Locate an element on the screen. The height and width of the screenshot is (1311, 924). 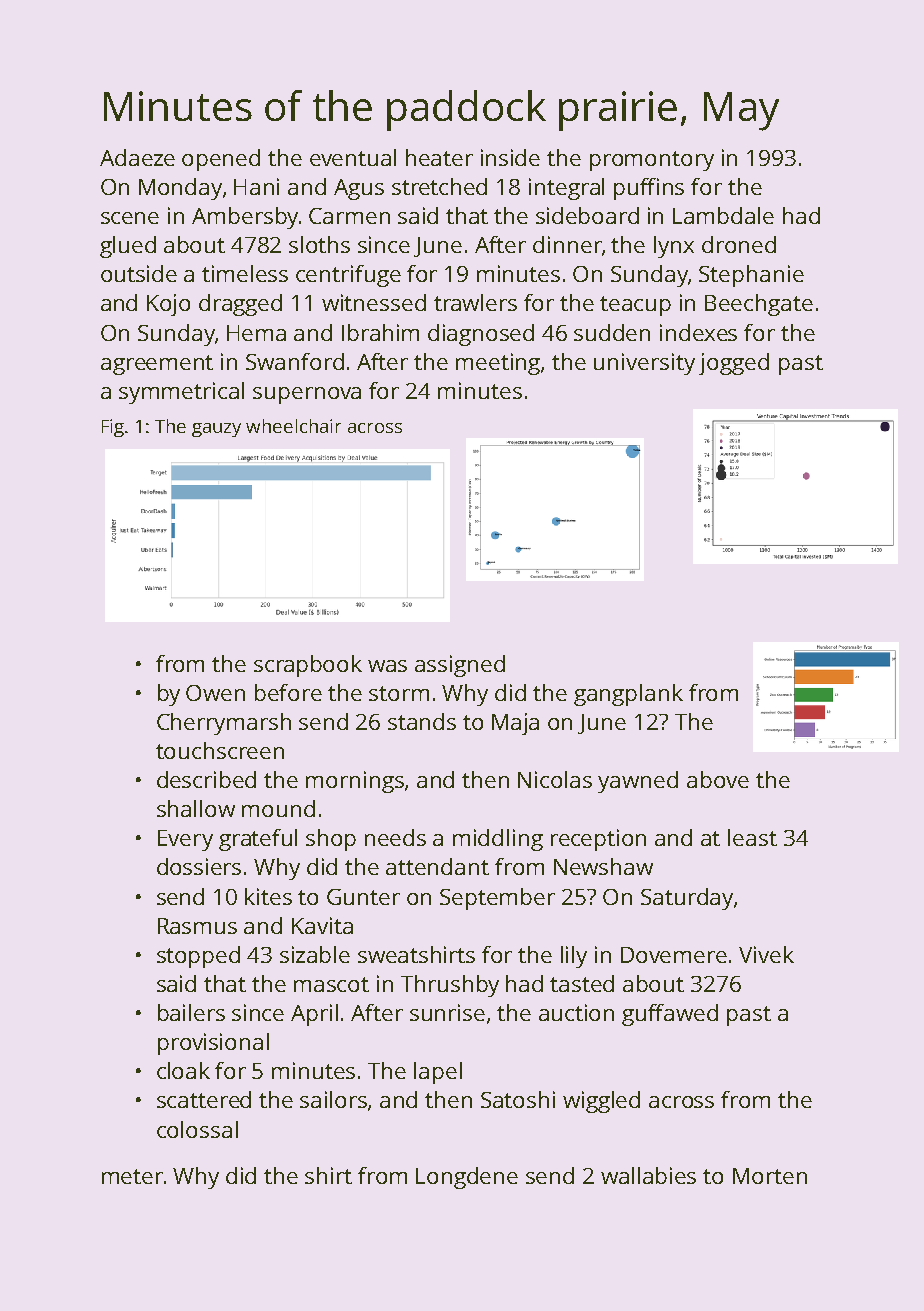
jogged is located at coordinates (734, 364).
